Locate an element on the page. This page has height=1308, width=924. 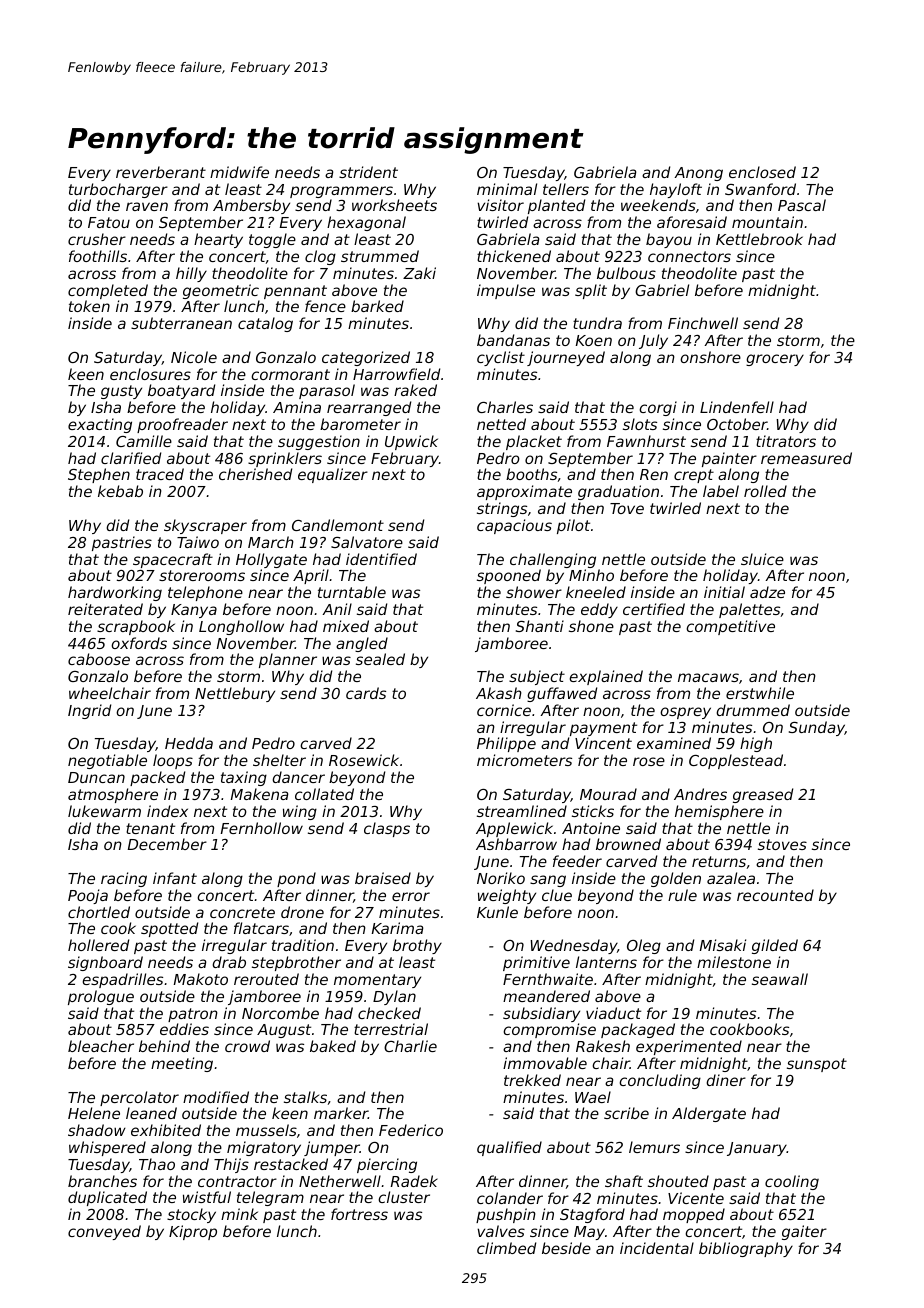
midwife is located at coordinates (239, 172).
